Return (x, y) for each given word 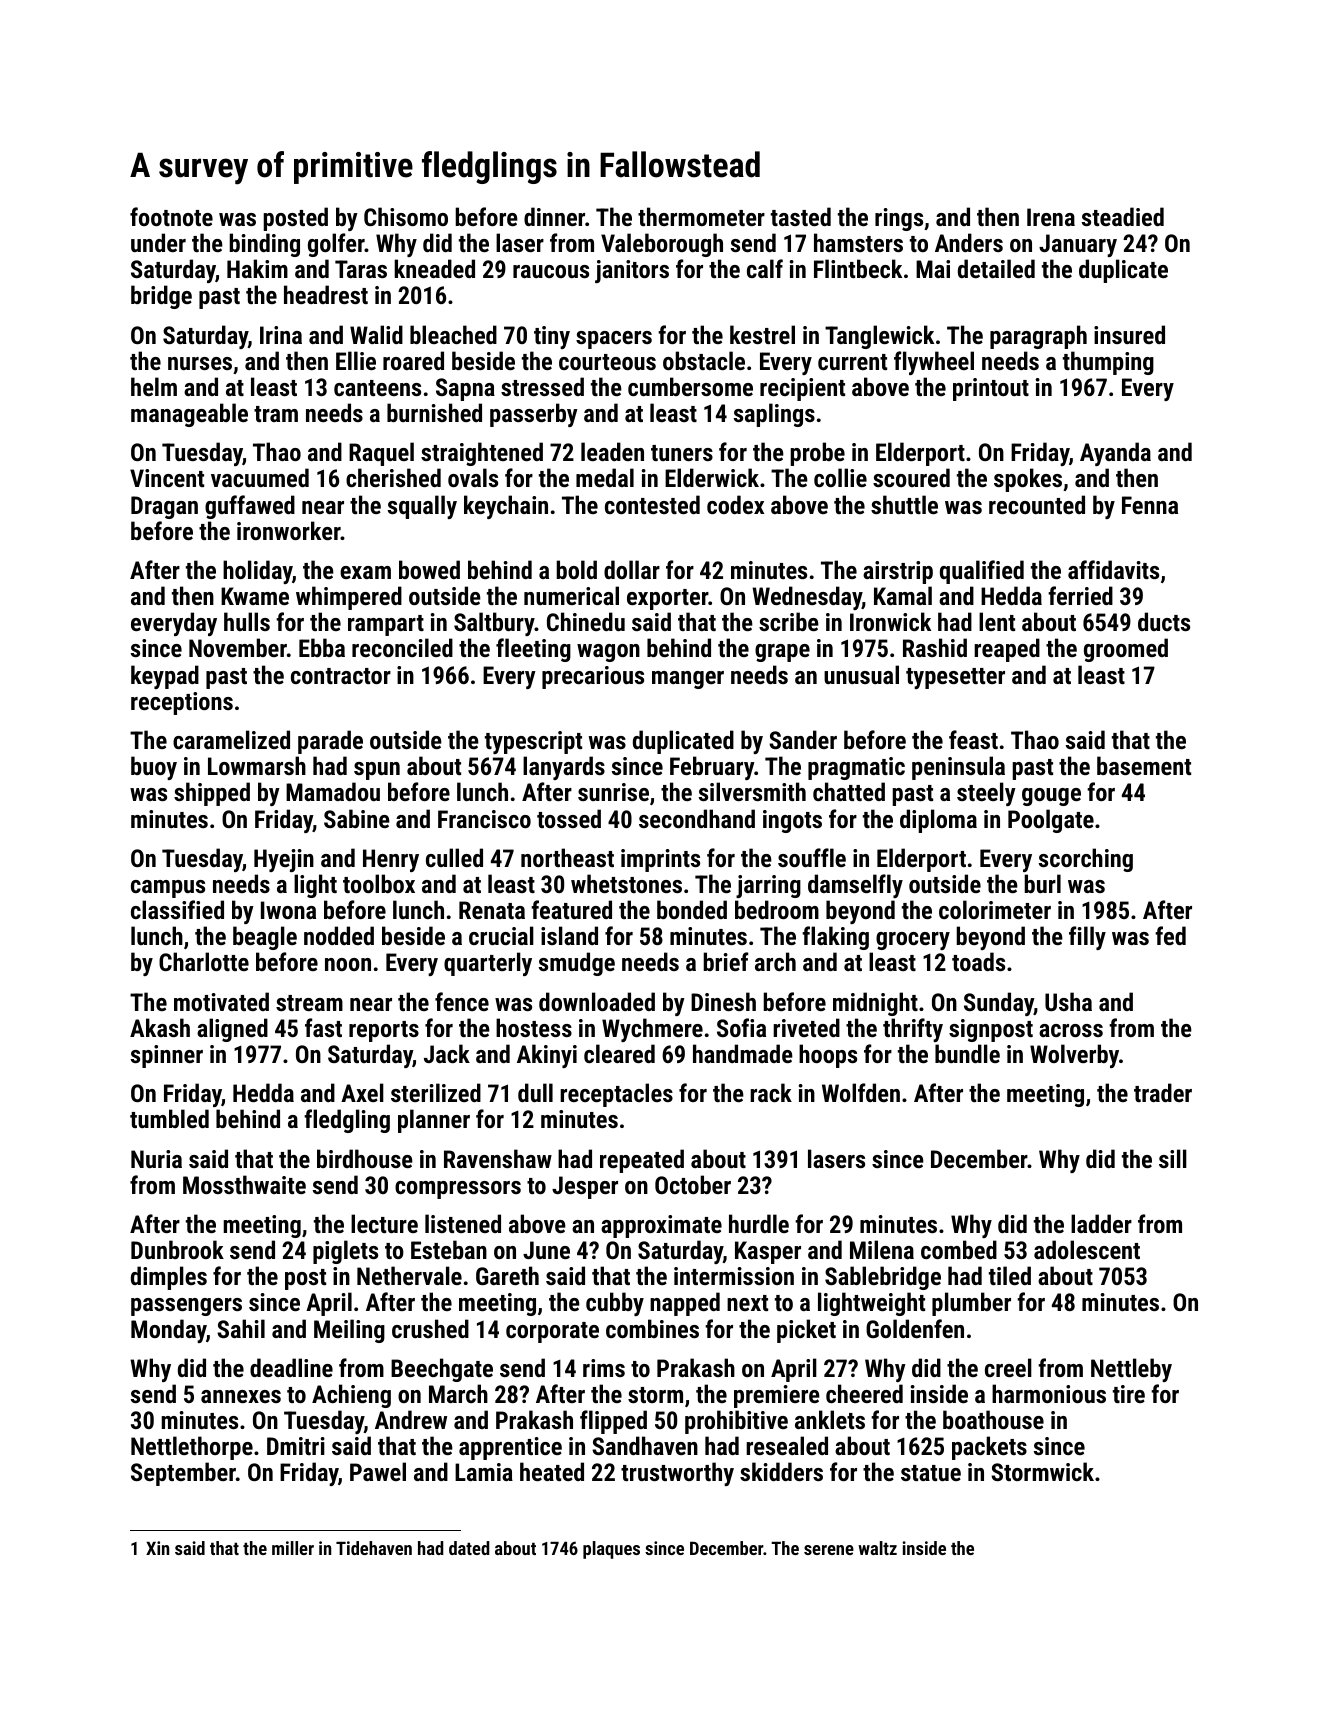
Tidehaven (374, 1548)
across (1071, 1030)
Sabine (357, 818)
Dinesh (723, 1001)
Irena (1051, 217)
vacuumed (260, 477)
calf (765, 268)
